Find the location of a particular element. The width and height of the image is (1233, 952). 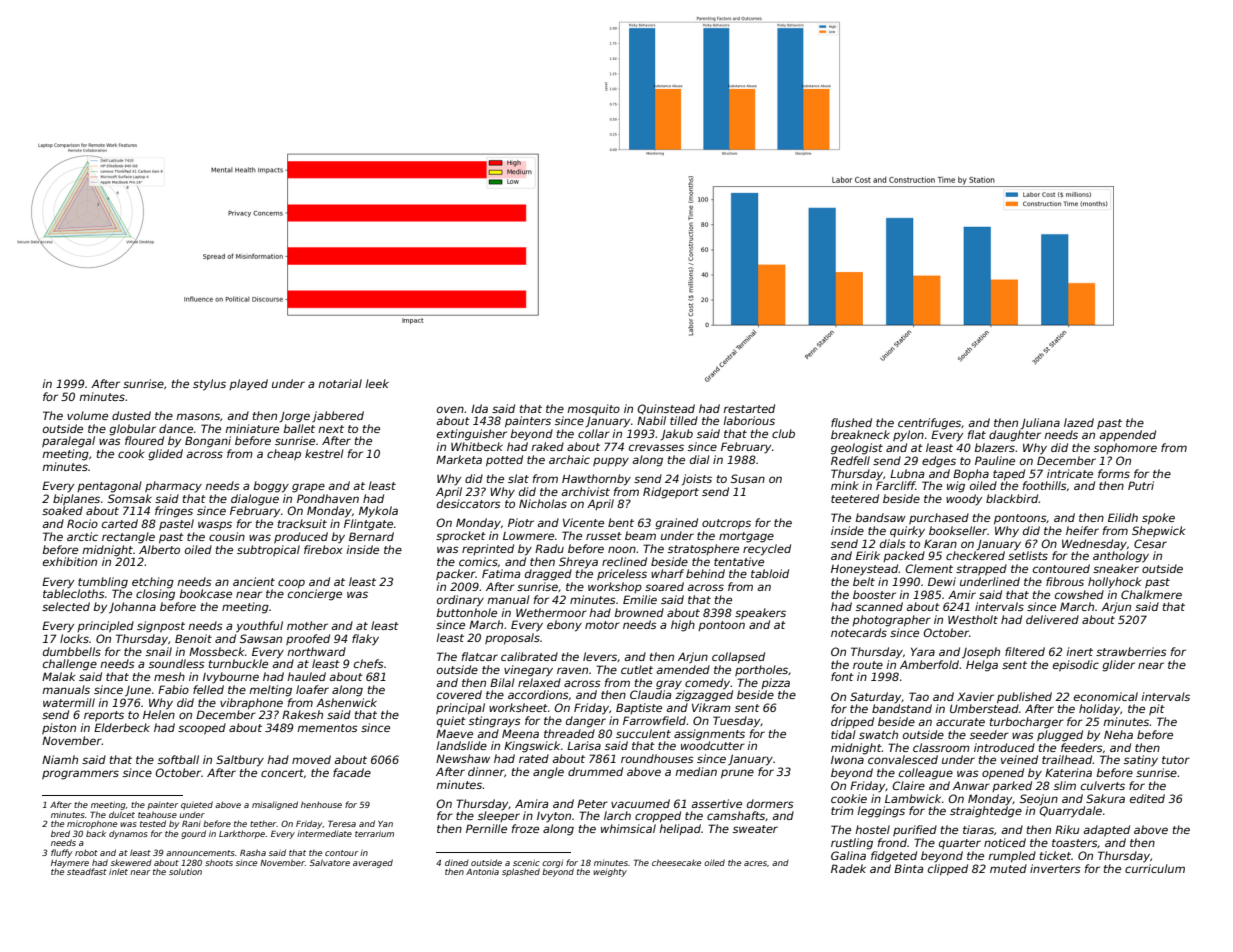

drummed is located at coordinates (595, 771).
